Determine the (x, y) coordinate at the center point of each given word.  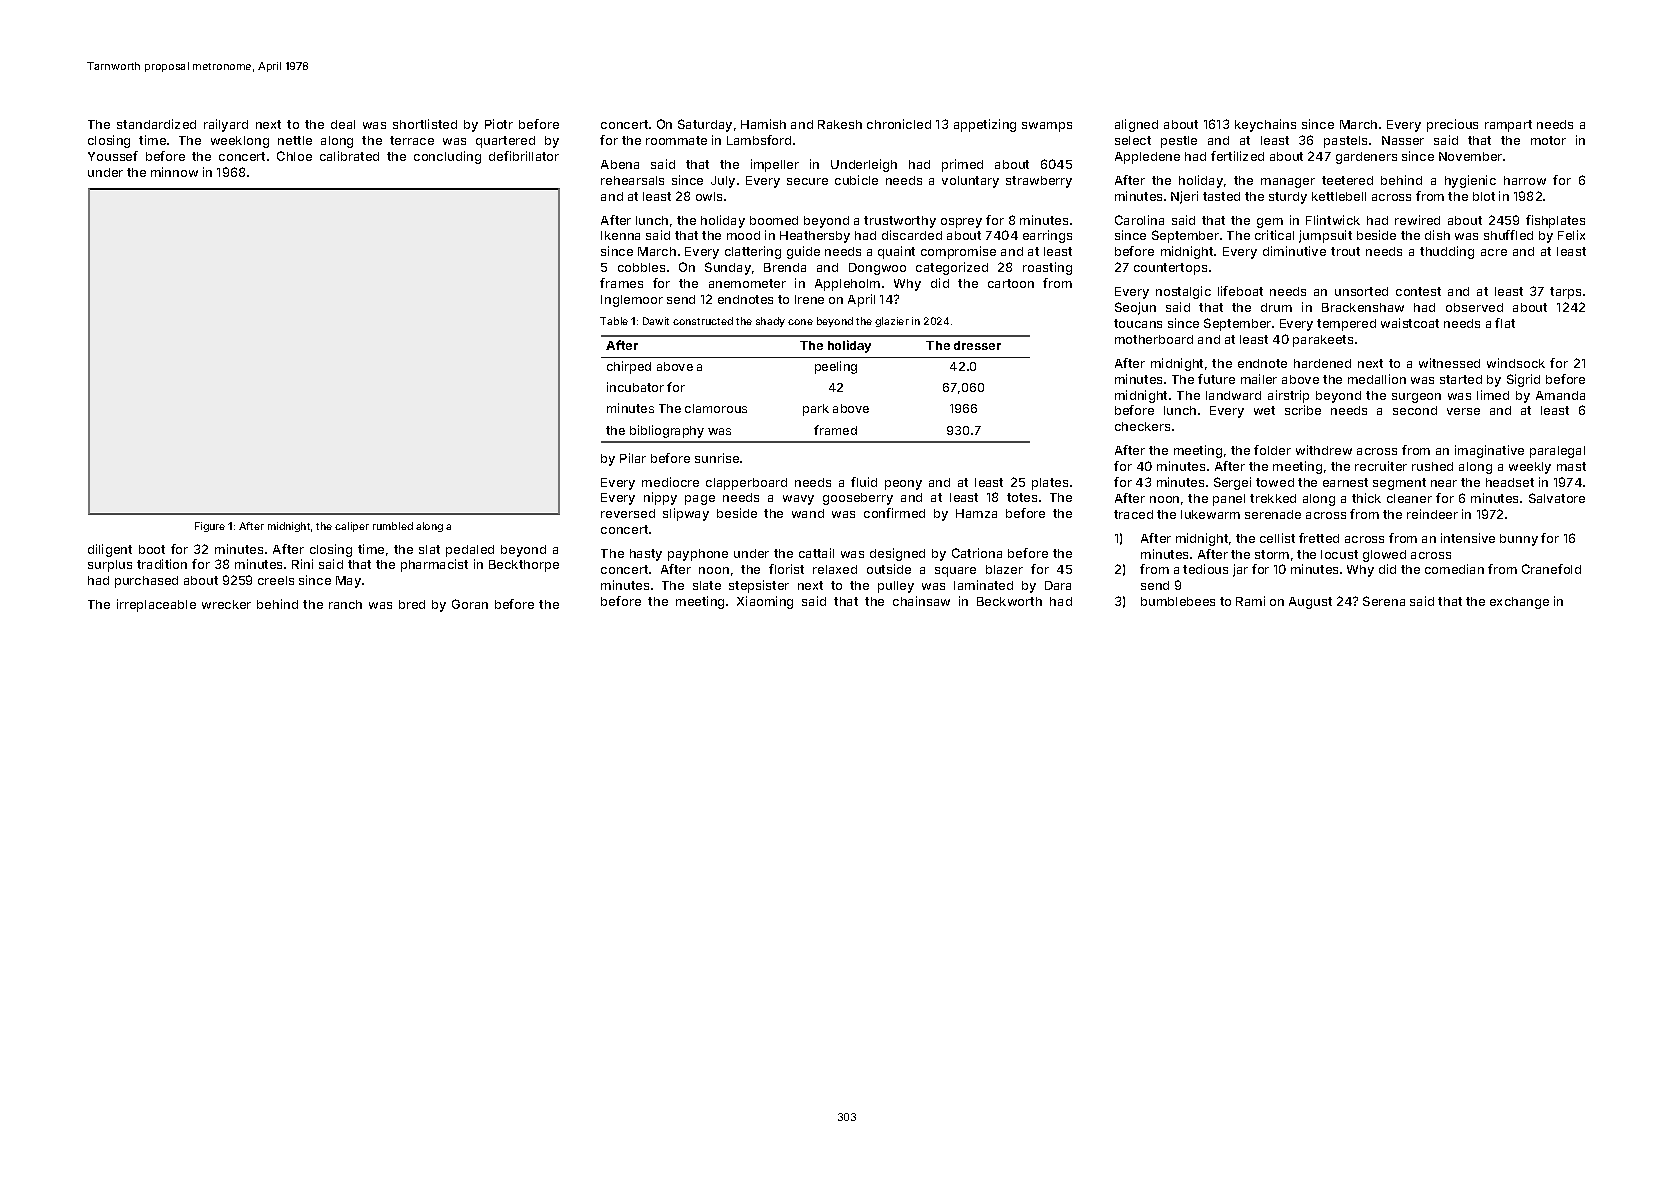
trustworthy (900, 222)
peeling (836, 367)
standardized (156, 124)
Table (614, 321)
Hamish (763, 124)
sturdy (1288, 198)
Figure (210, 527)
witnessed (1449, 363)
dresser (977, 345)
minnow (174, 172)
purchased (146, 582)
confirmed (894, 513)
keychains (1265, 125)
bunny (1519, 540)
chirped (629, 367)
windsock (1516, 363)
